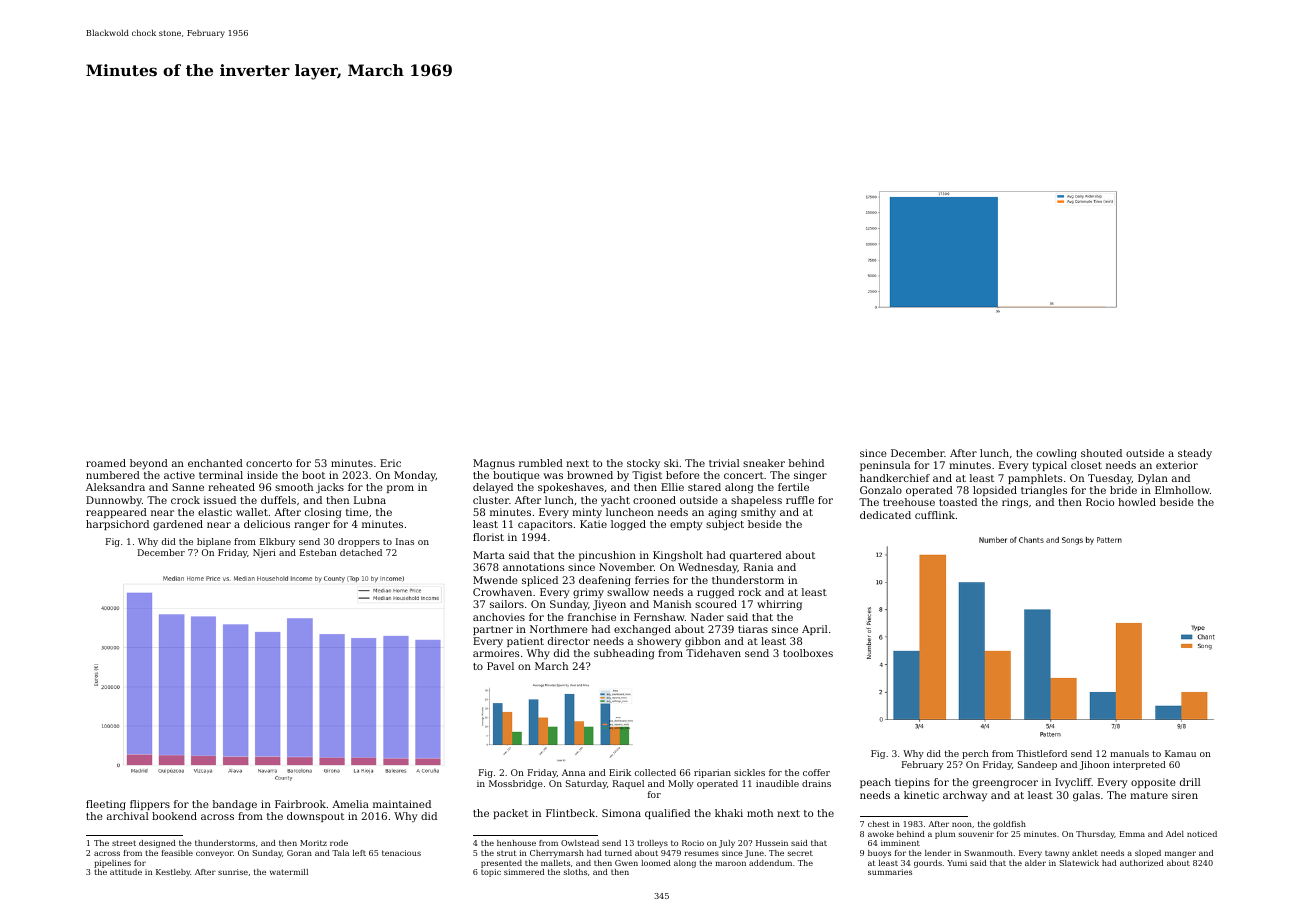  What do you see at coordinates (890, 872) in the page?
I see `summaries` at bounding box center [890, 872].
